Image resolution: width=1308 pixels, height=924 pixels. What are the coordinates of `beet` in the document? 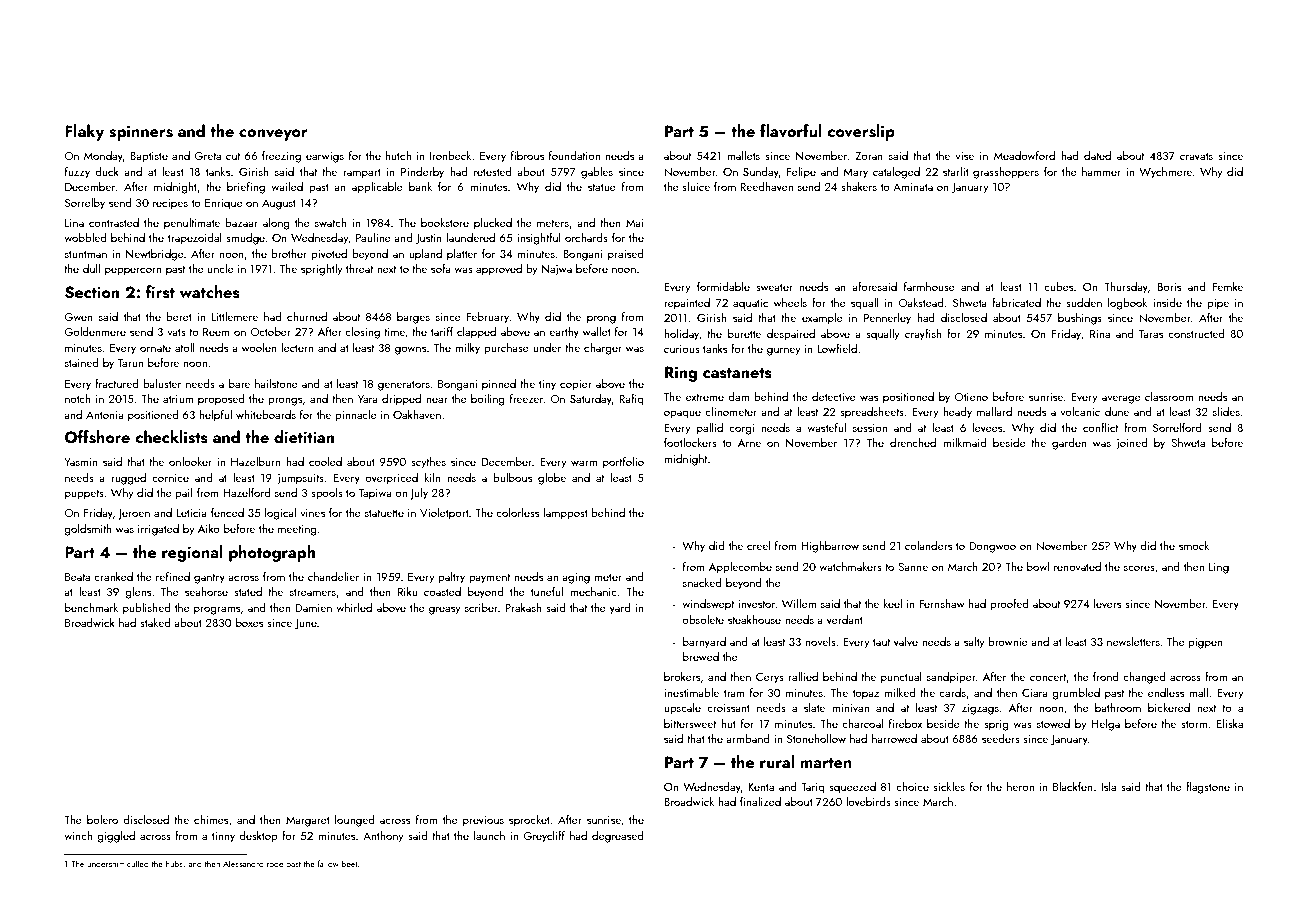 It's located at (350, 863).
